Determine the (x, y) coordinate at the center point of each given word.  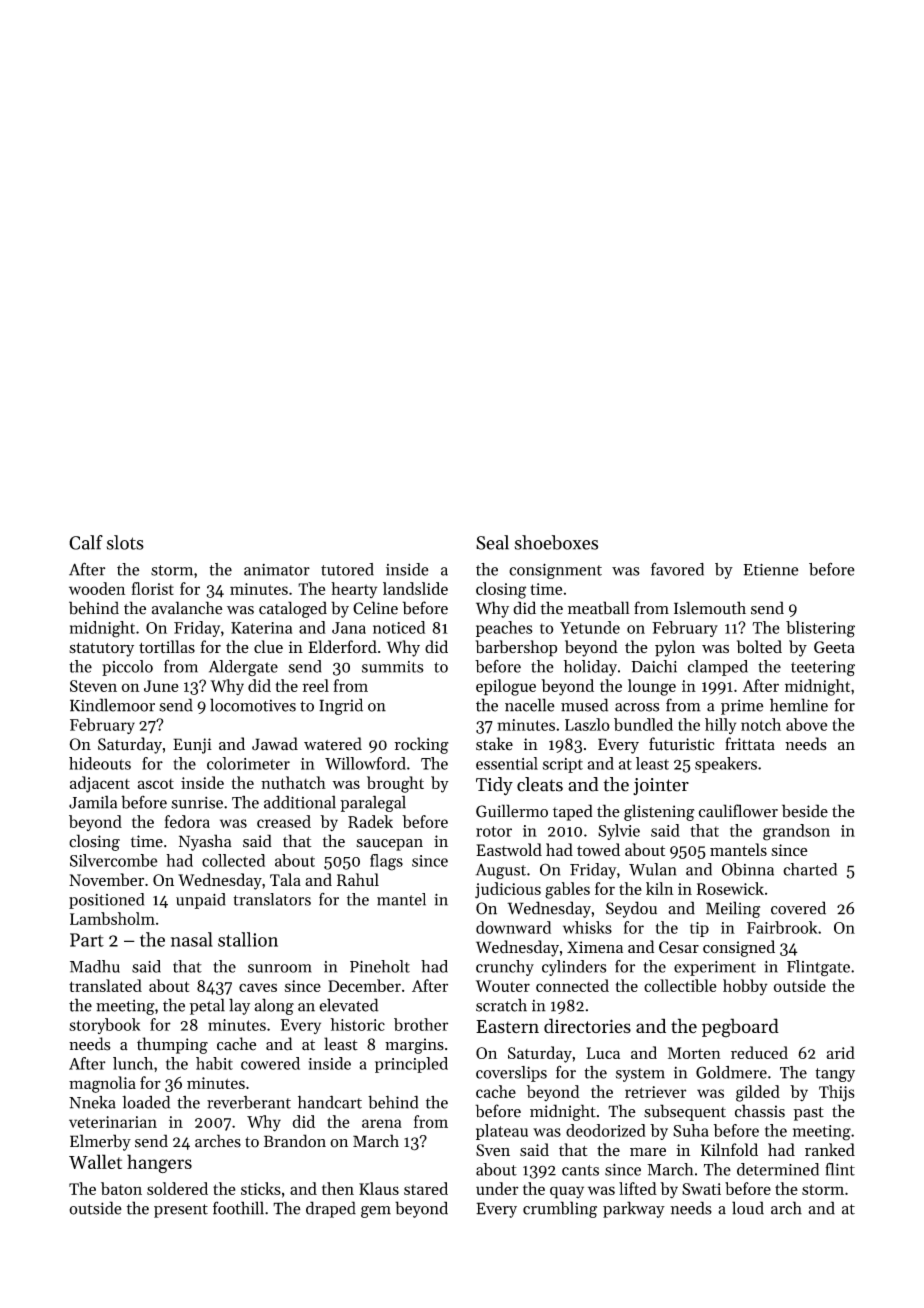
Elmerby (100, 1142)
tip (699, 929)
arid (840, 1052)
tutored (347, 569)
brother (421, 1024)
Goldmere (731, 1072)
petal (207, 1006)
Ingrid (341, 706)
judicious (508, 890)
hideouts (100, 763)
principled (411, 1065)
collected (233, 860)
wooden (97, 588)
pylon (675, 648)
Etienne (771, 569)
